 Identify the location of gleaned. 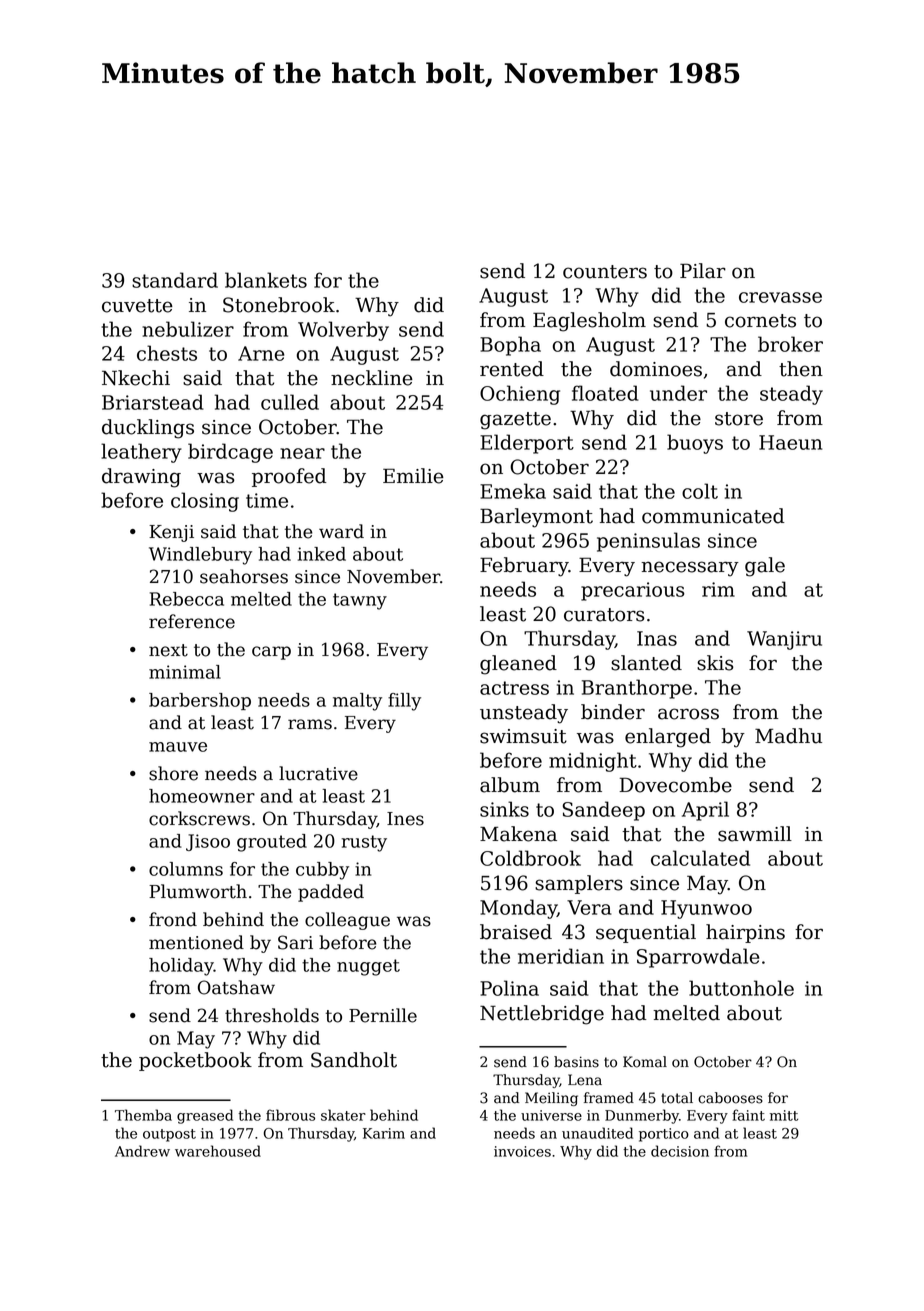
(518, 665).
